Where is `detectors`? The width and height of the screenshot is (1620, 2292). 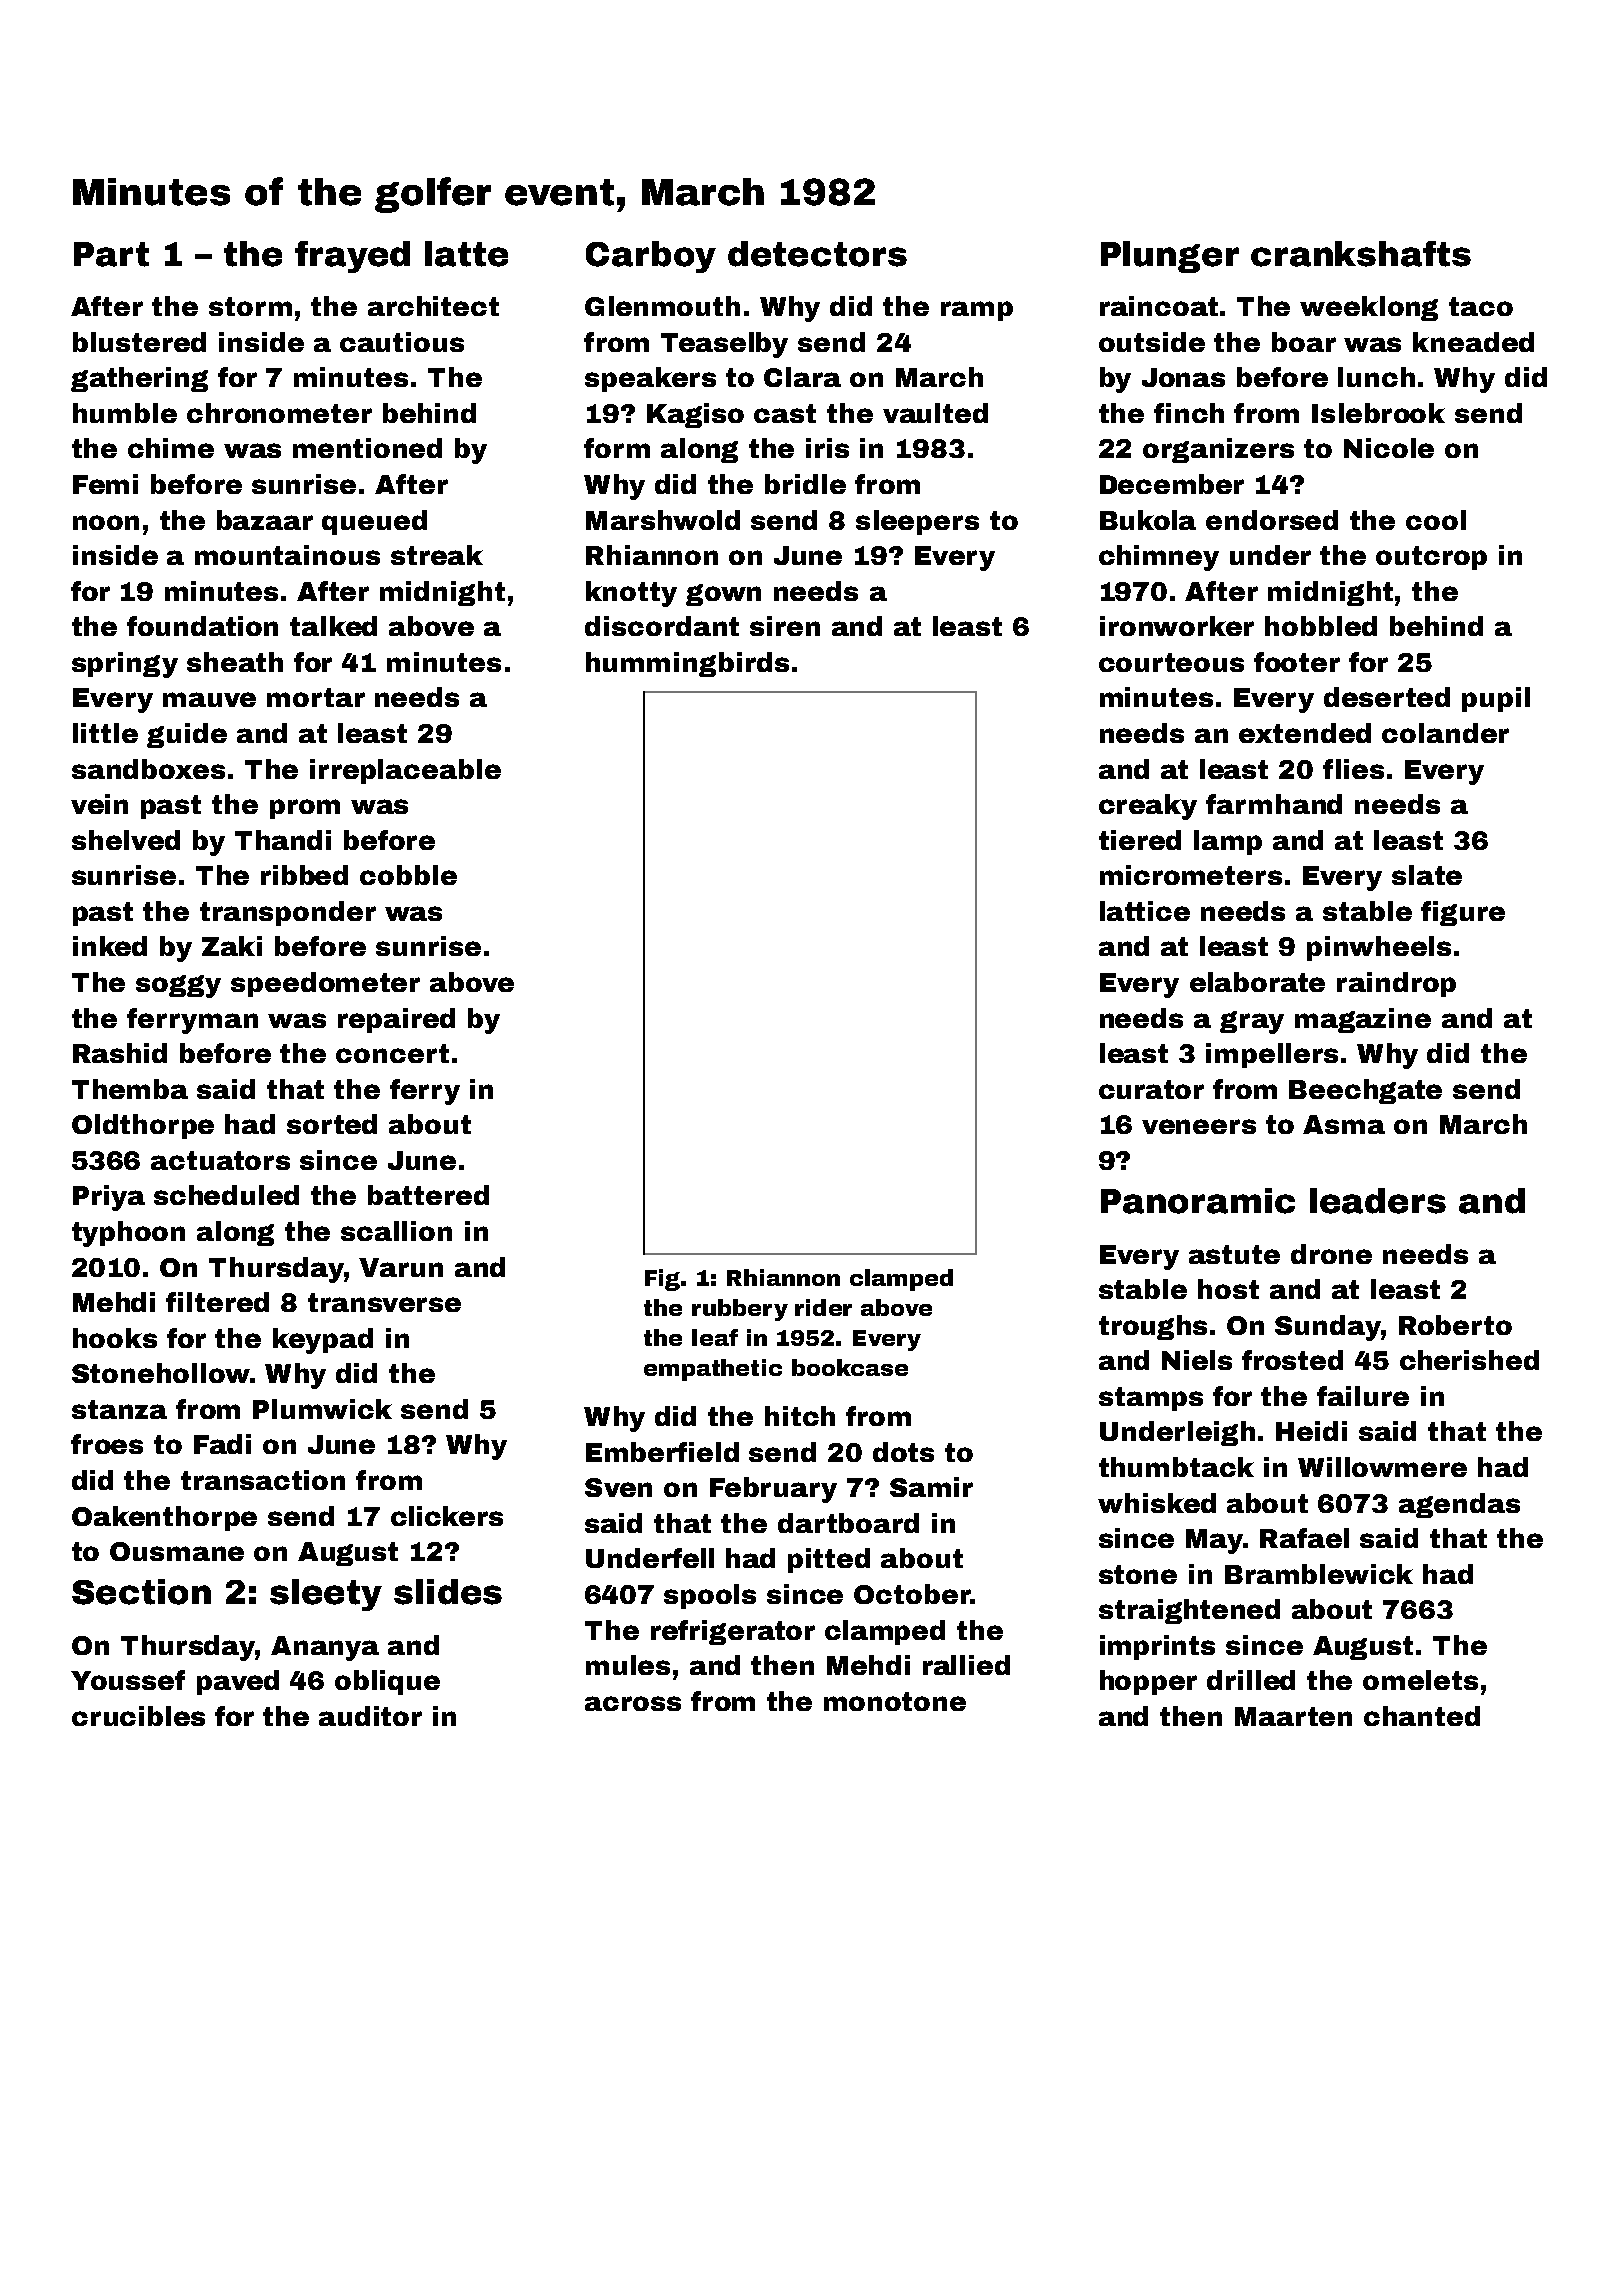 detectors is located at coordinates (817, 254).
